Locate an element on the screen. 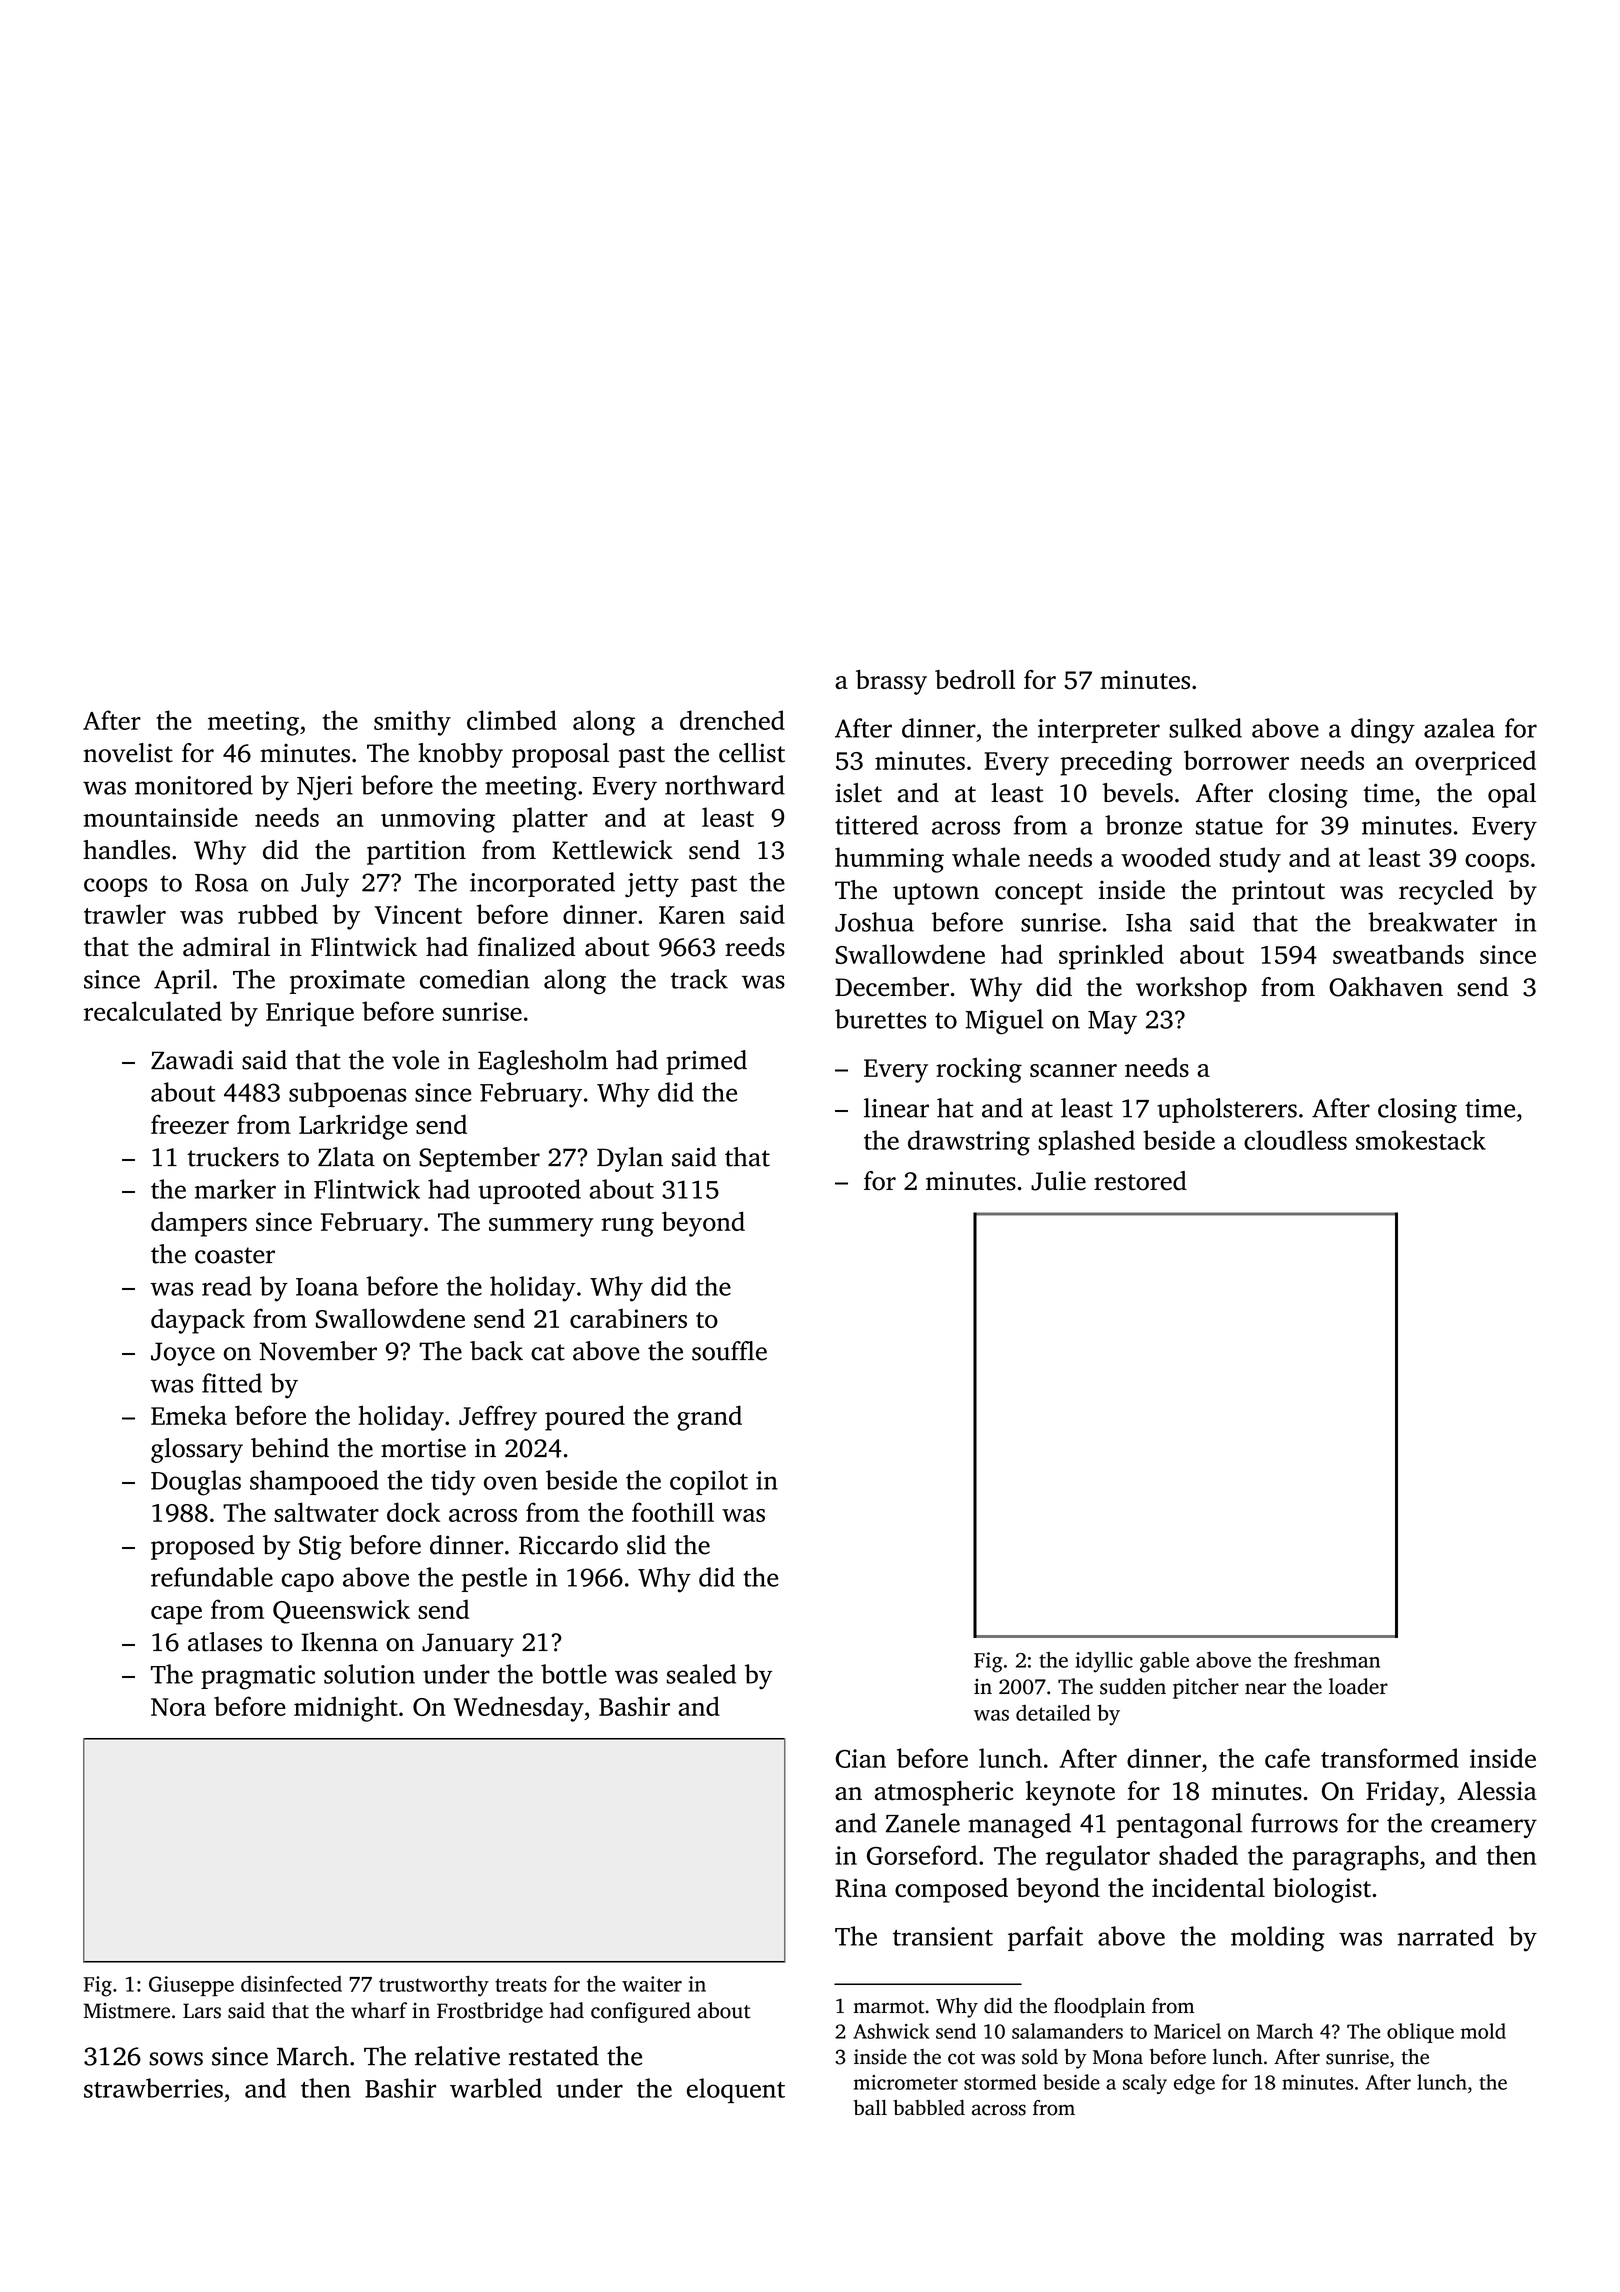 Image resolution: width=1620 pixels, height=2292 pixels. restored is located at coordinates (1140, 1181).
